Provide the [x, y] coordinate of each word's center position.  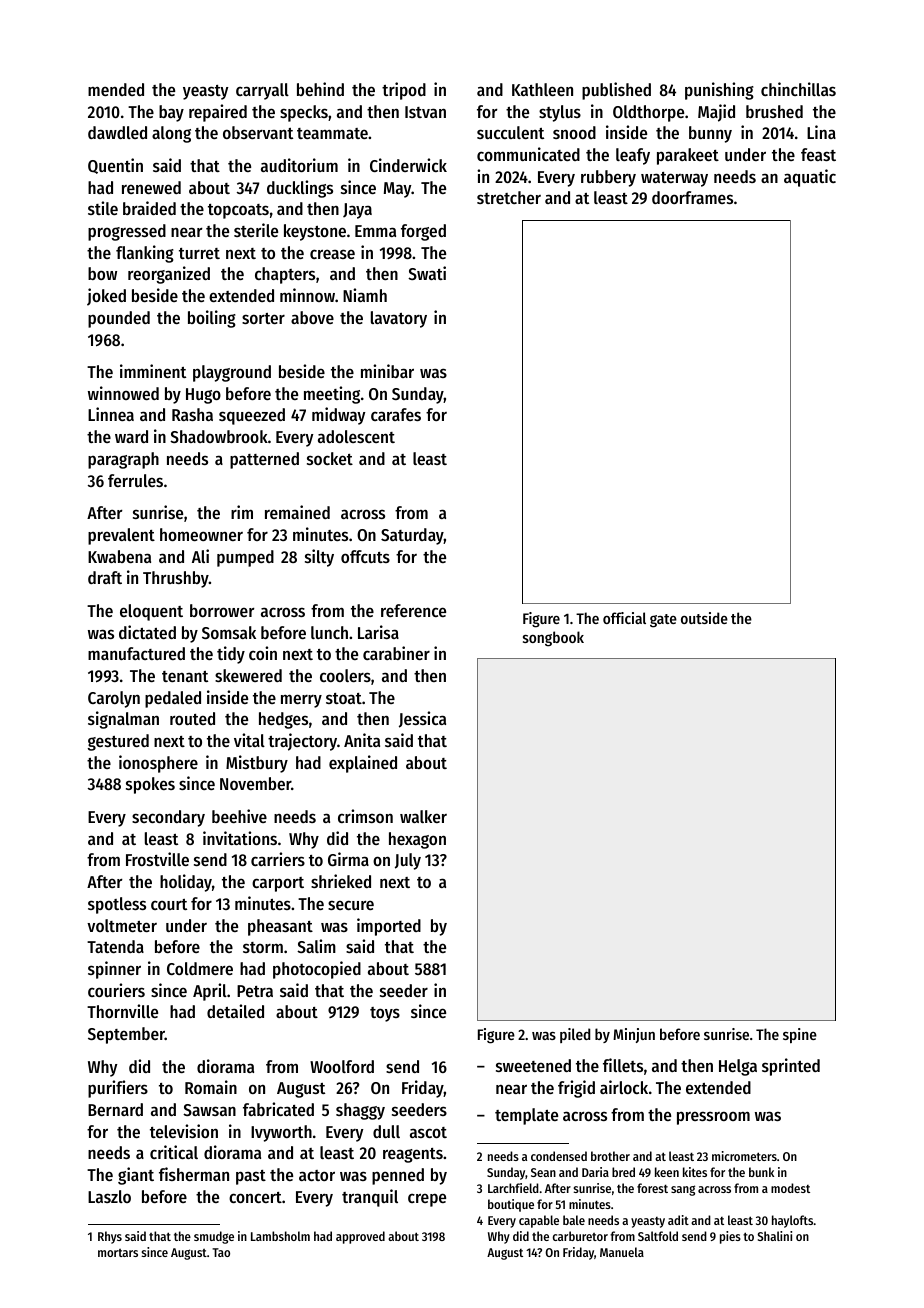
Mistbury [257, 764]
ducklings [300, 189]
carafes [396, 414]
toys [385, 1014]
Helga [738, 1067]
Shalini [775, 1236]
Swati [427, 273]
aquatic [810, 178]
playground [232, 373]
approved [360, 1237]
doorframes [692, 197]
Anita [362, 740]
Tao [221, 1252]
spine [800, 1035]
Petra [255, 991]
